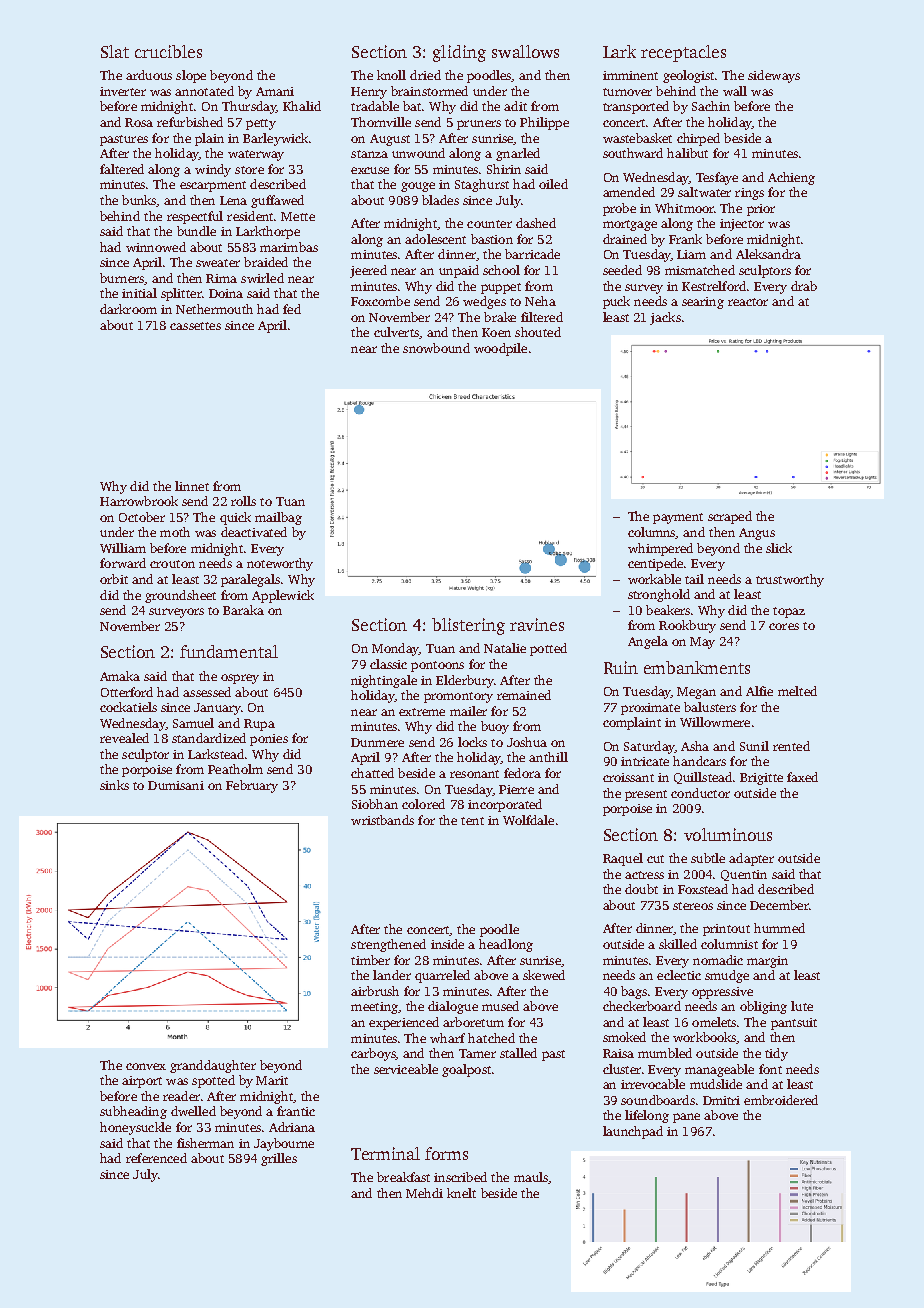 The image size is (924, 1308). What do you see at coordinates (446, 1153) in the document?
I see `forms` at bounding box center [446, 1153].
